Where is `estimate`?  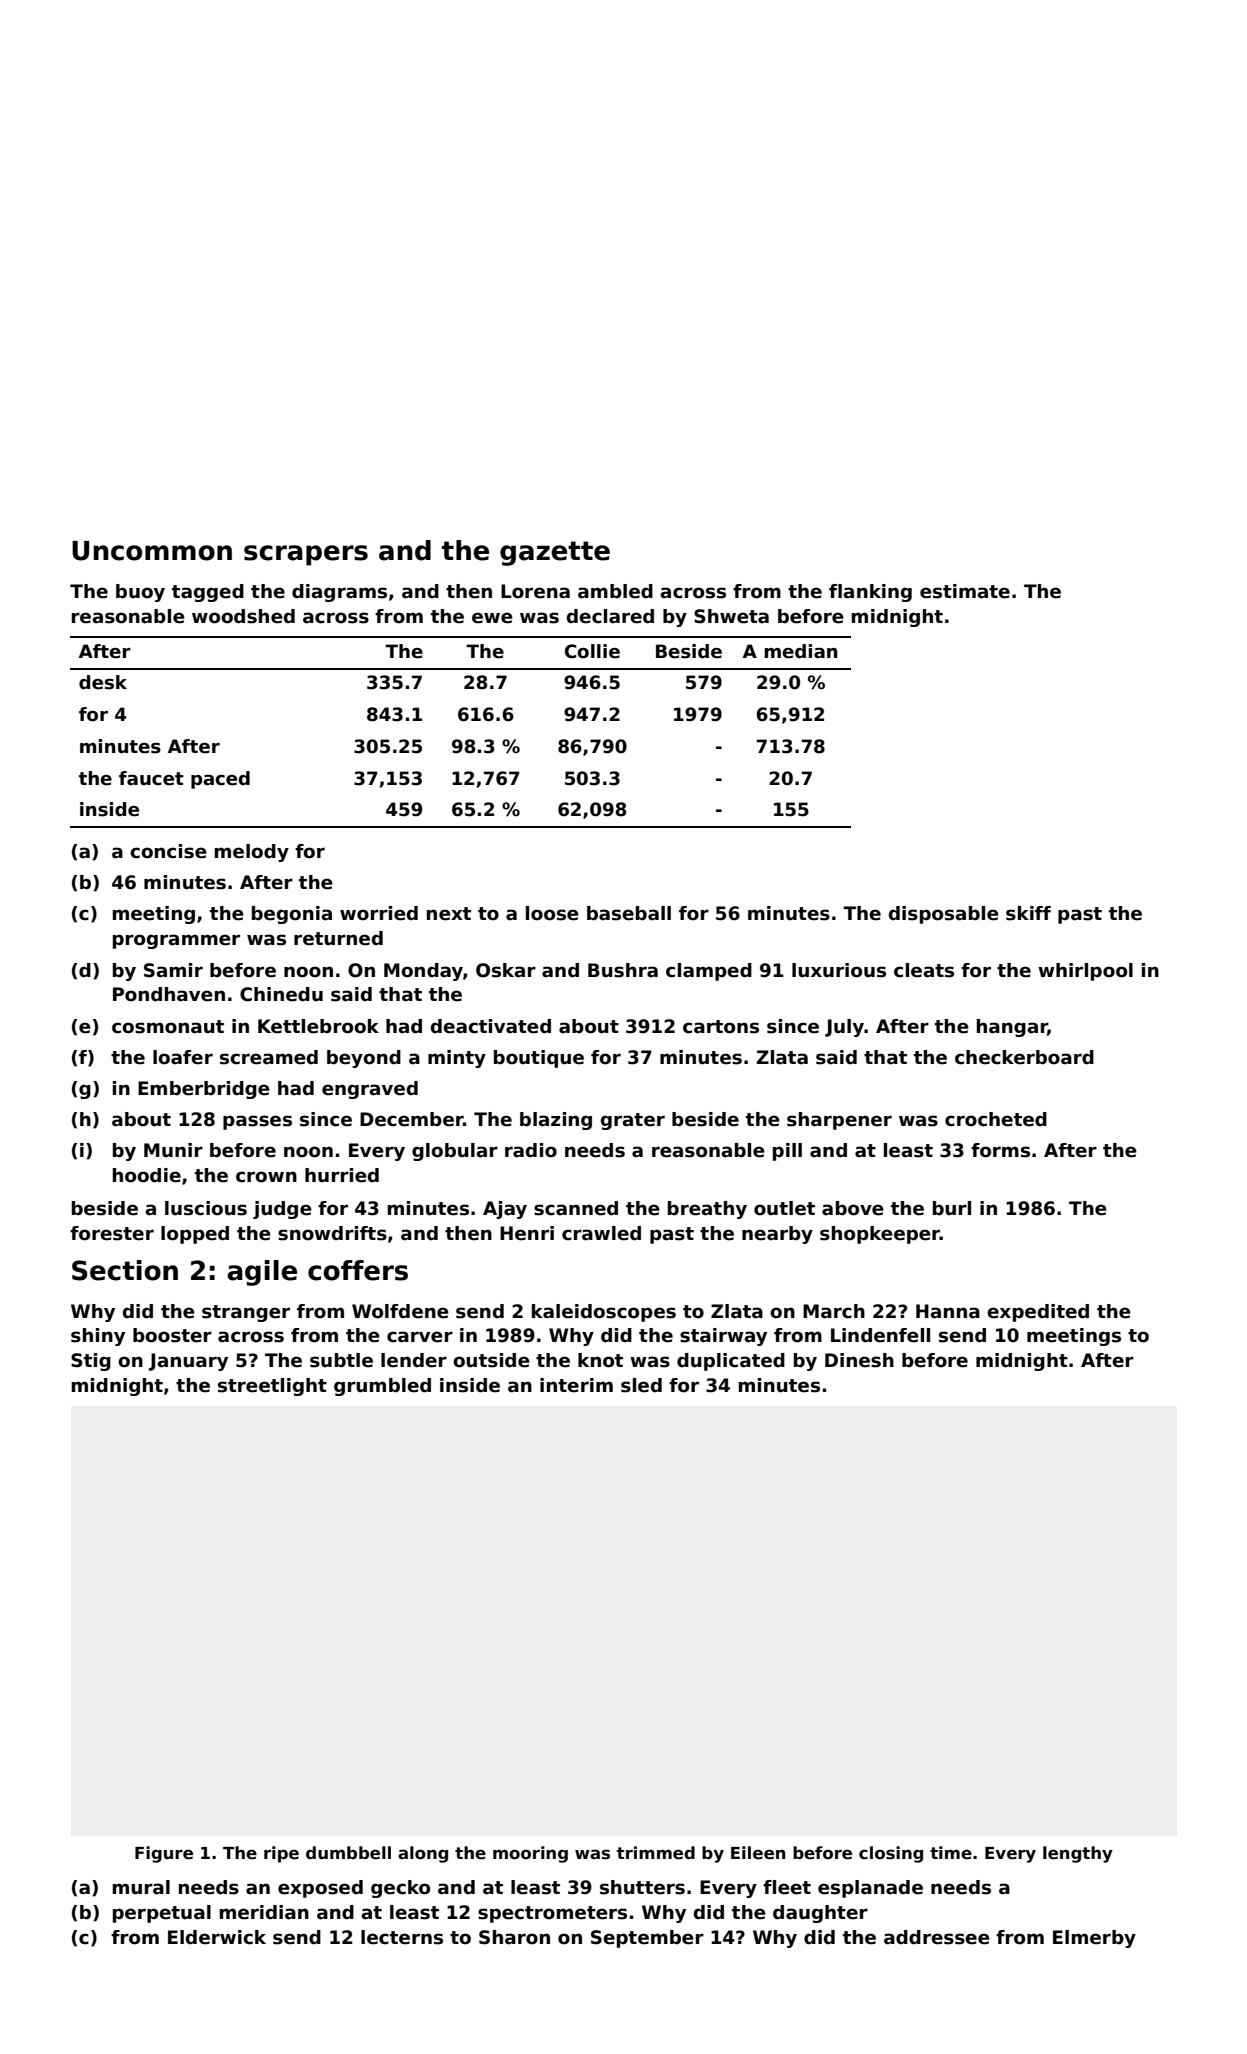 estimate is located at coordinates (965, 591).
